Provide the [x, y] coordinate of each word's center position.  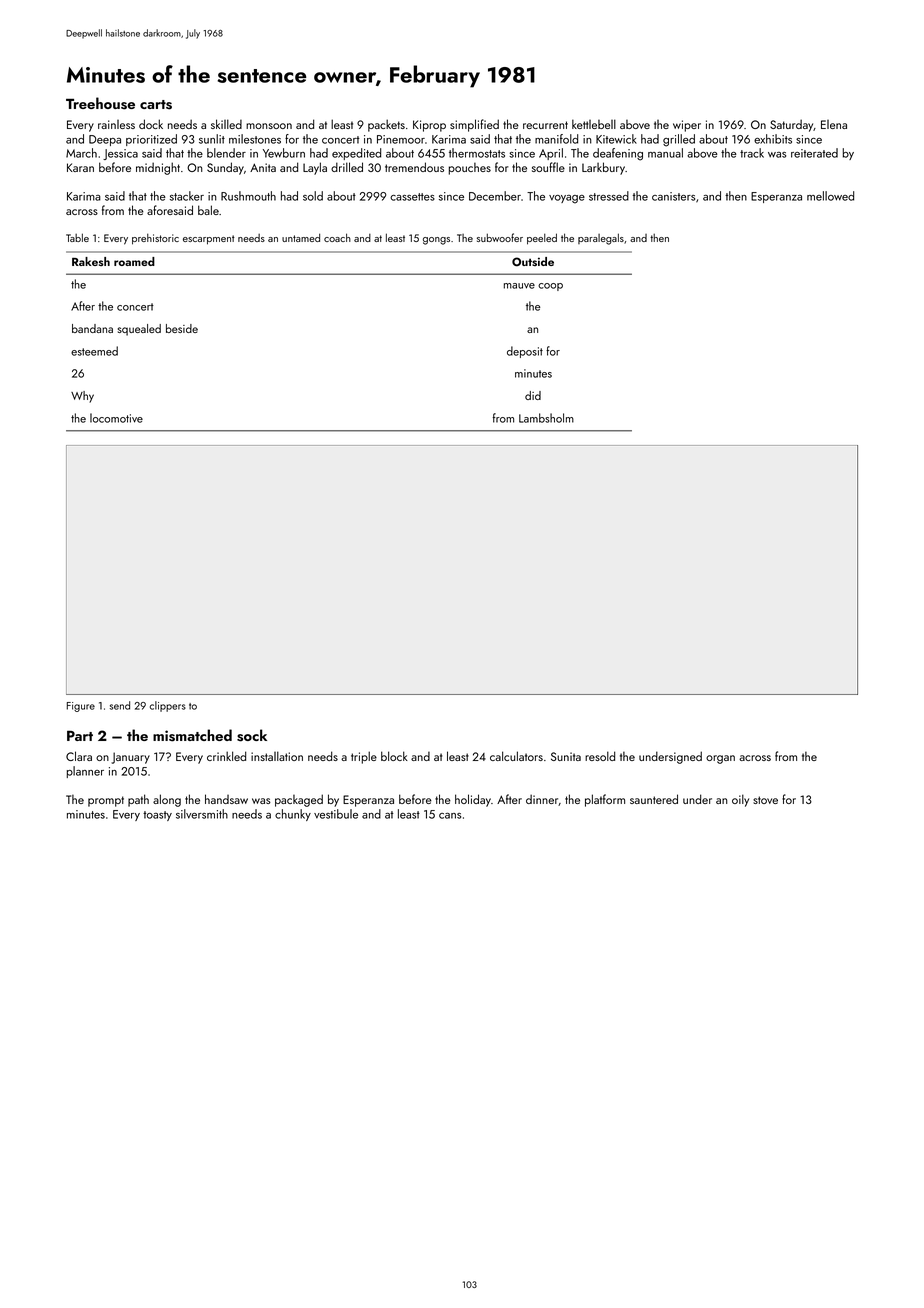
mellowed [830, 196]
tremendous [414, 167]
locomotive [116, 418]
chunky [293, 815]
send [120, 705]
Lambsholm [546, 418]
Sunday [225, 168]
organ [720, 759]
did [533, 395]
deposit [525, 352]
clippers [168, 706]
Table [77, 237]
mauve [519, 286]
